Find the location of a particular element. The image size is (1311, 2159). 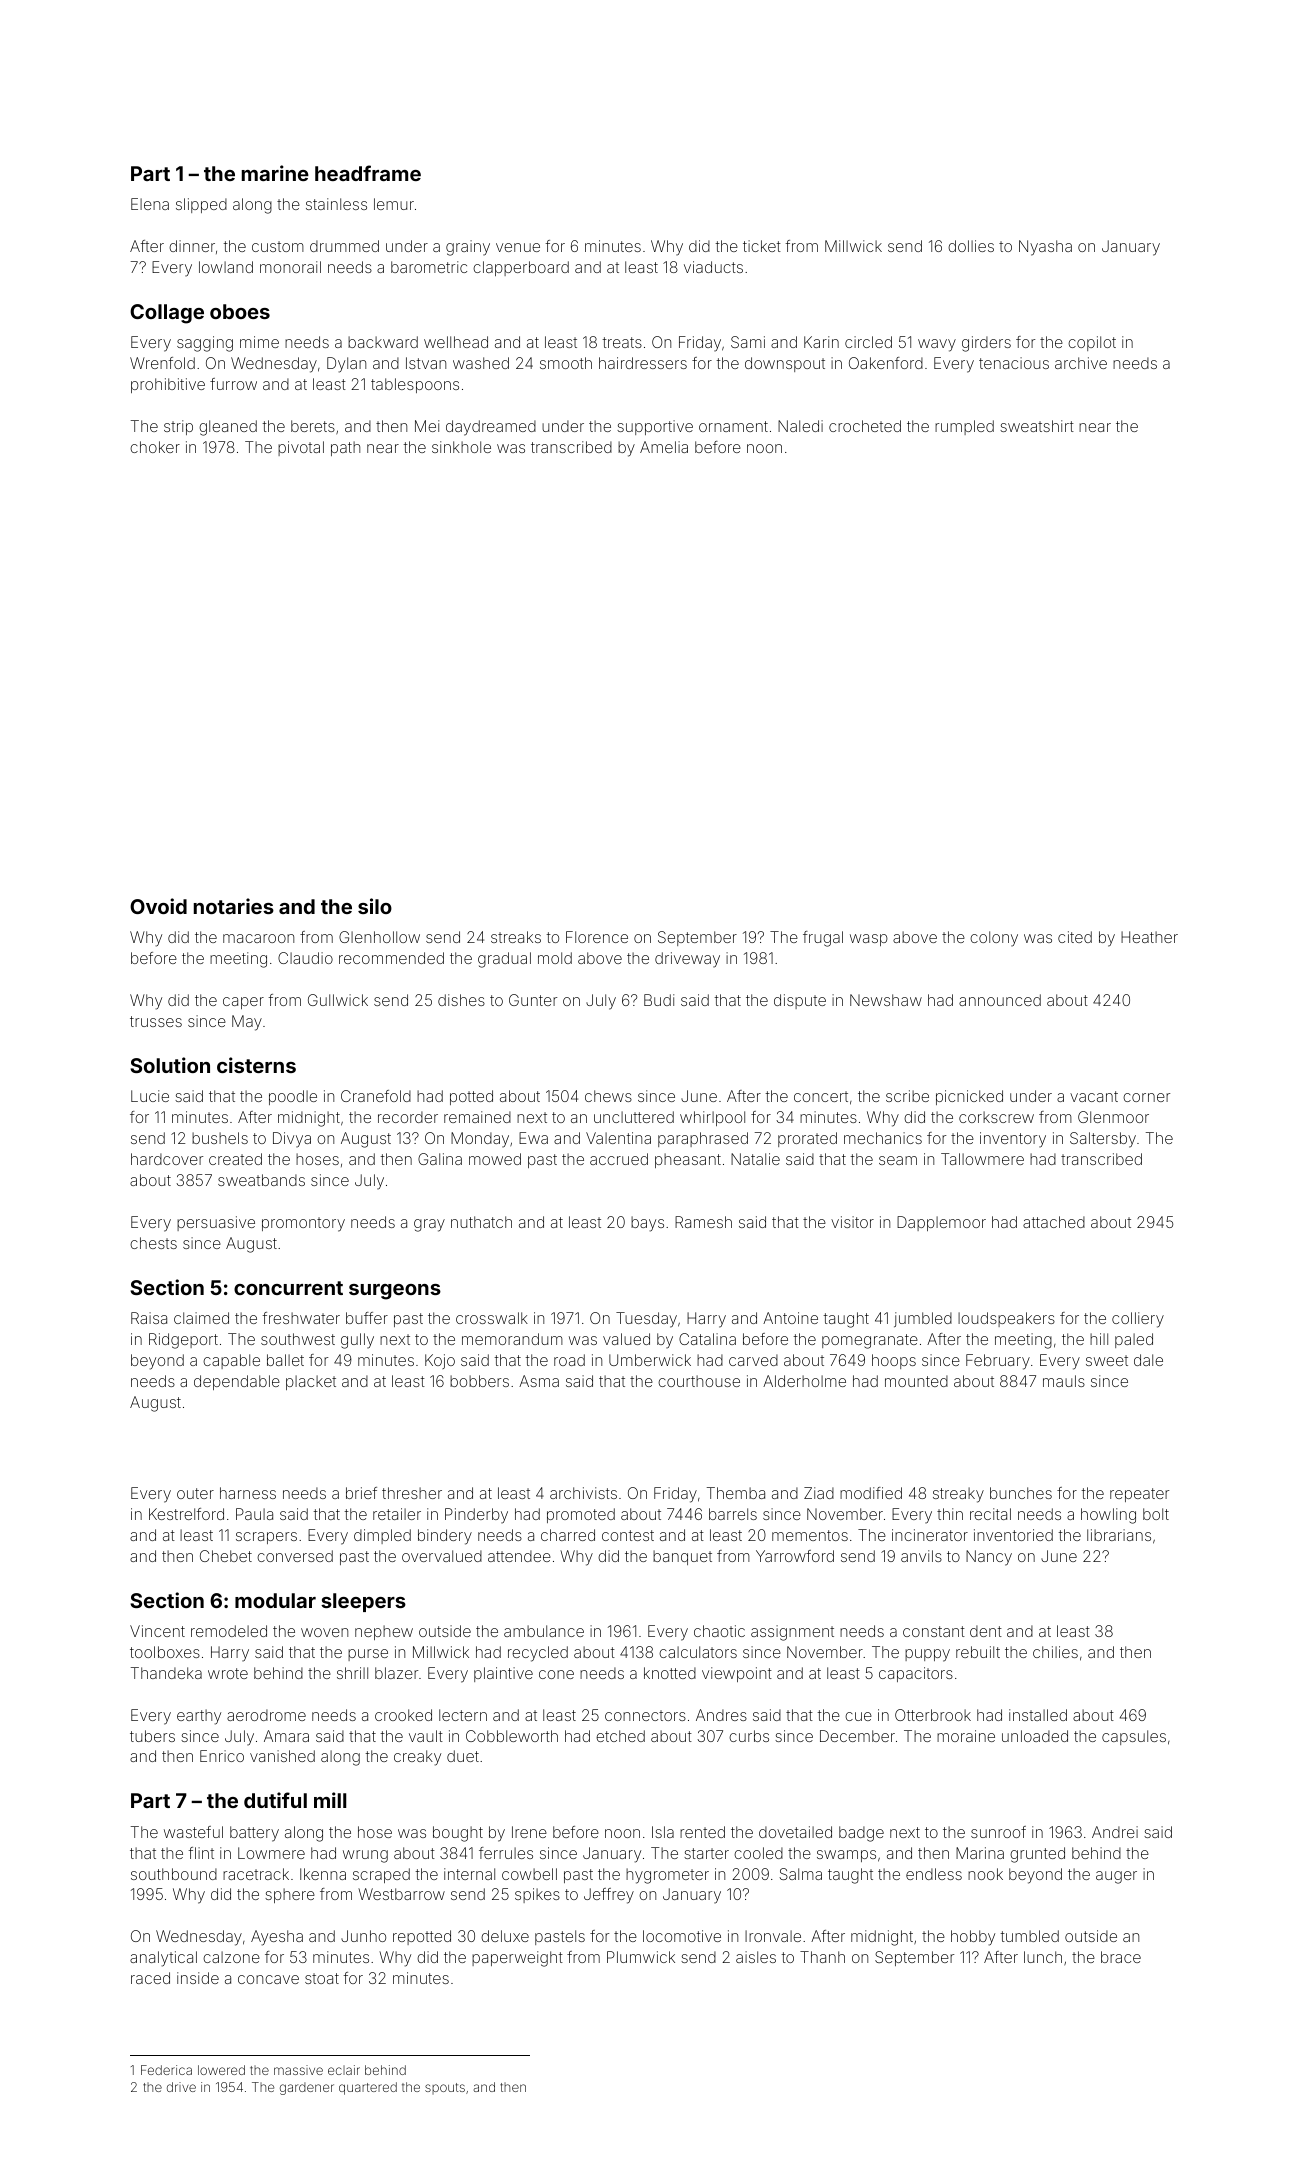

Nyasha is located at coordinates (1045, 248).
